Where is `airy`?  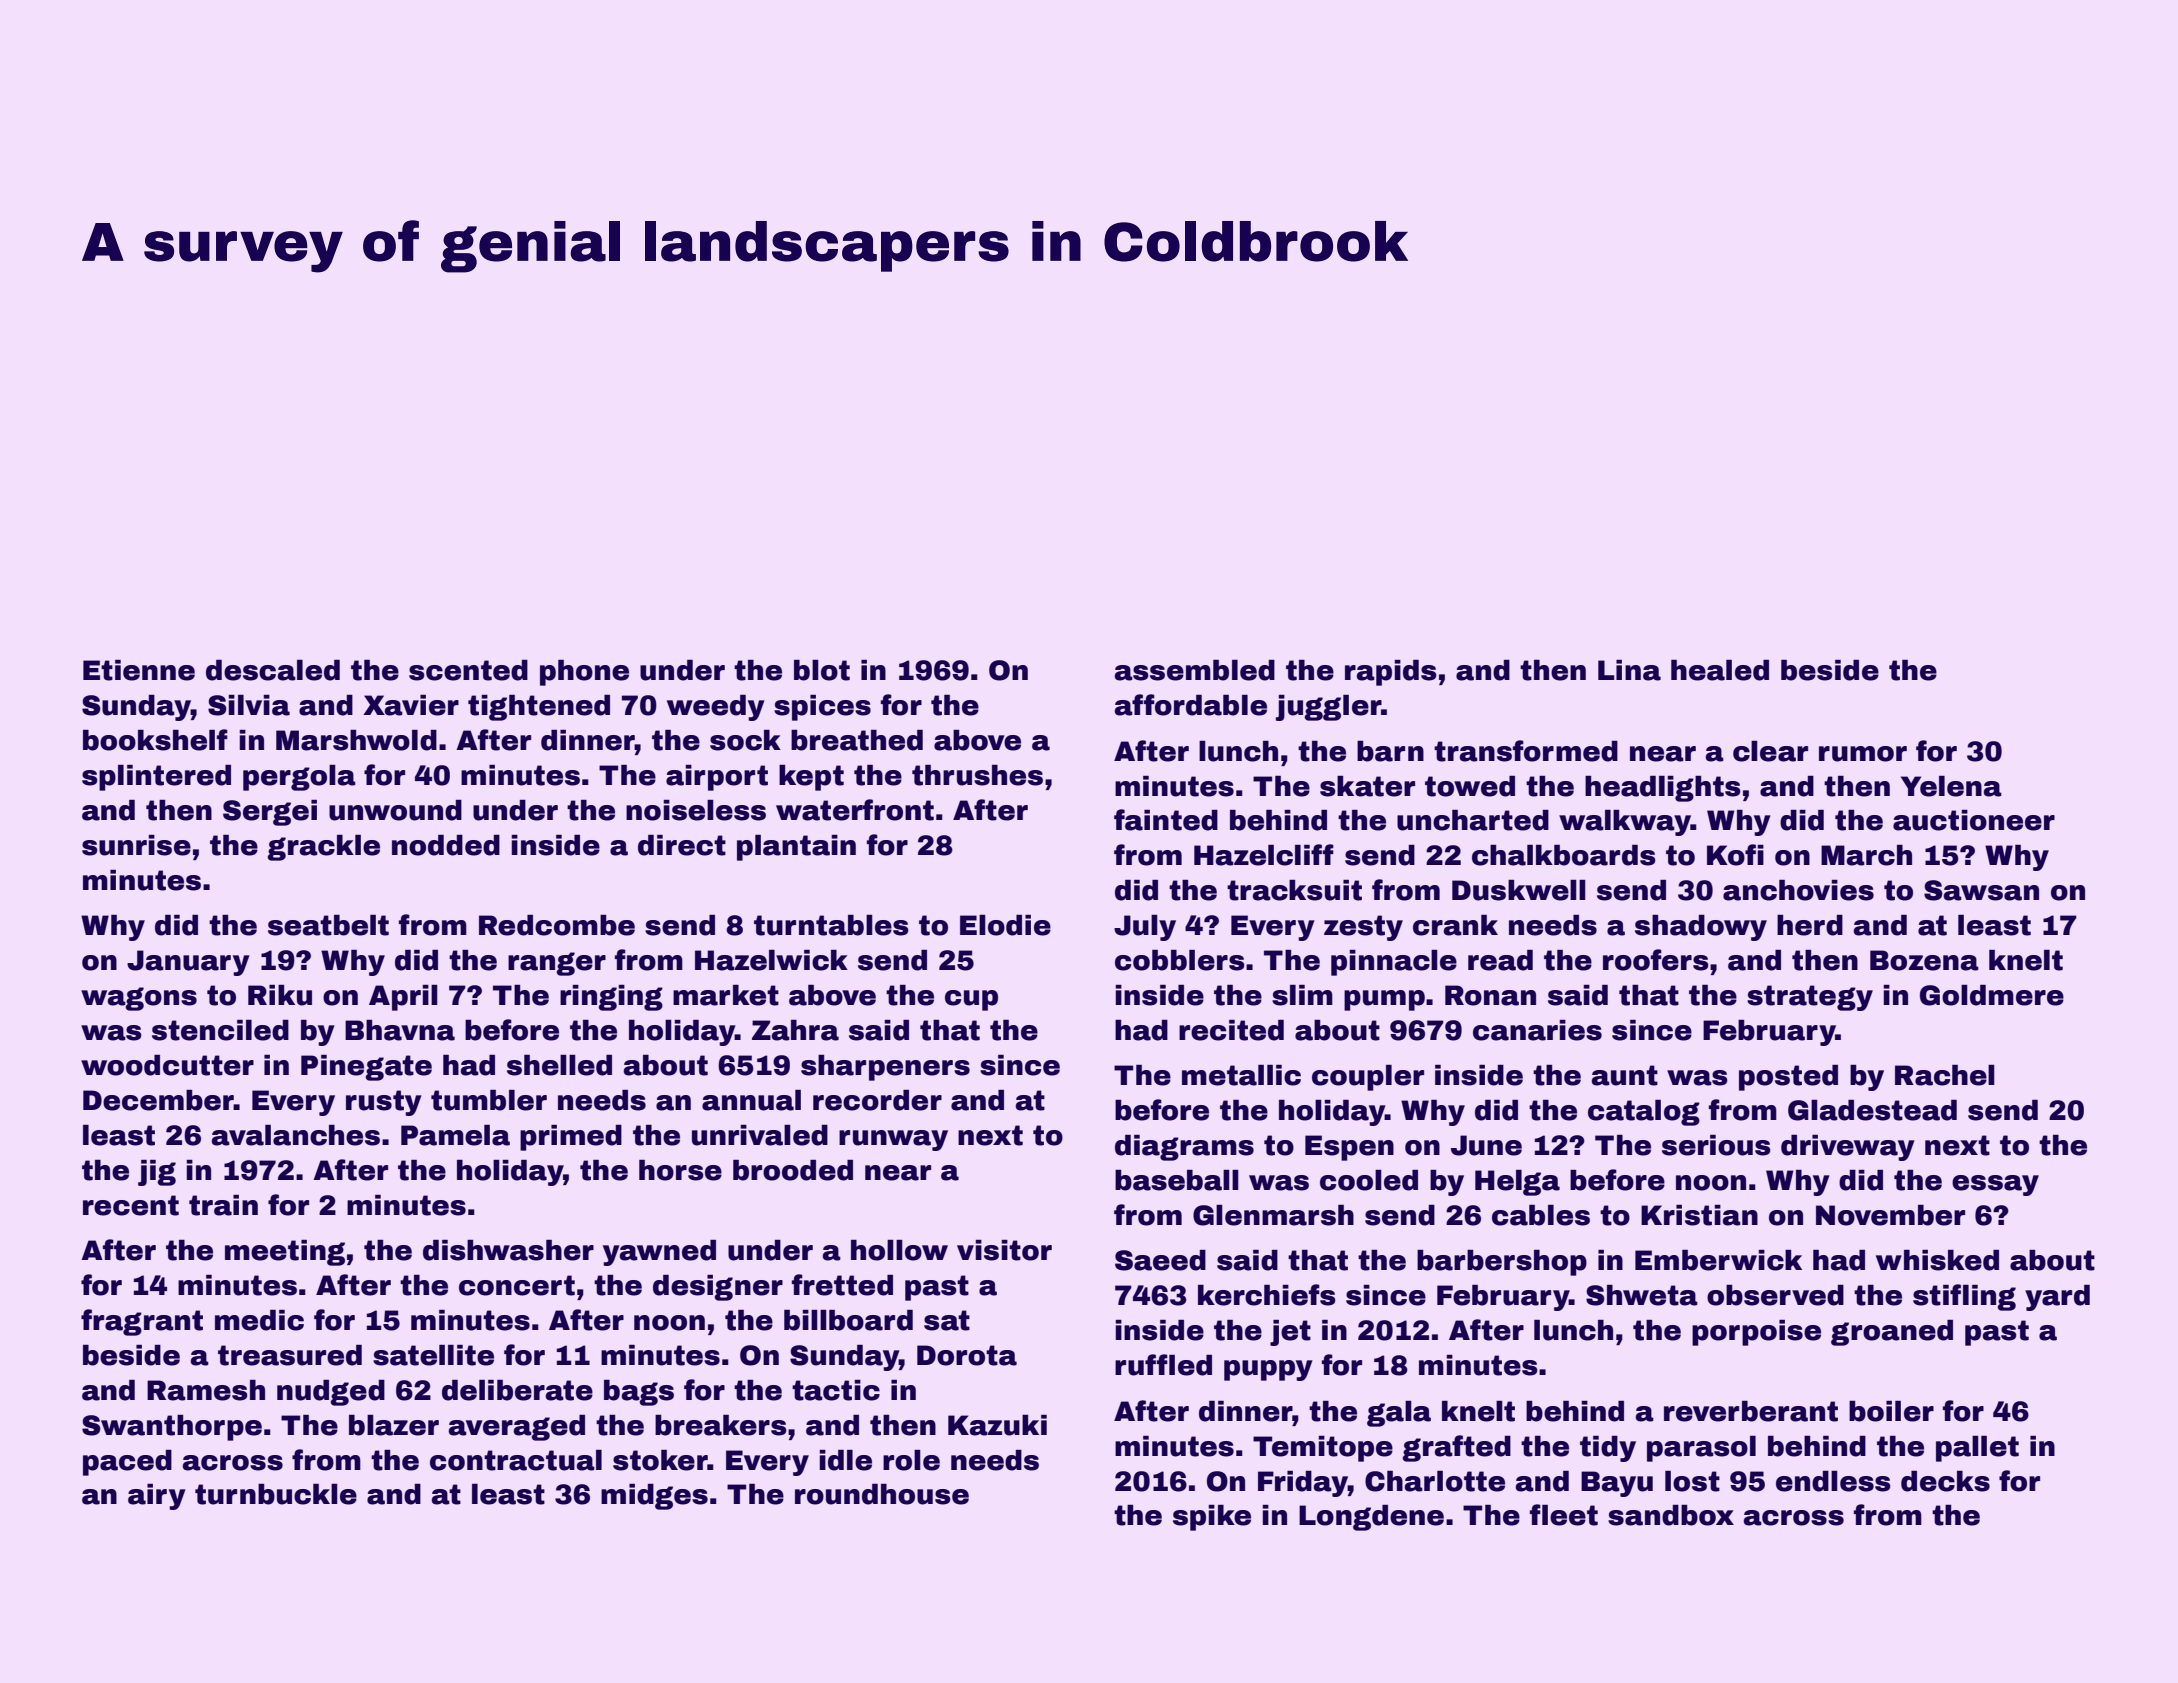 airy is located at coordinates (157, 1497).
